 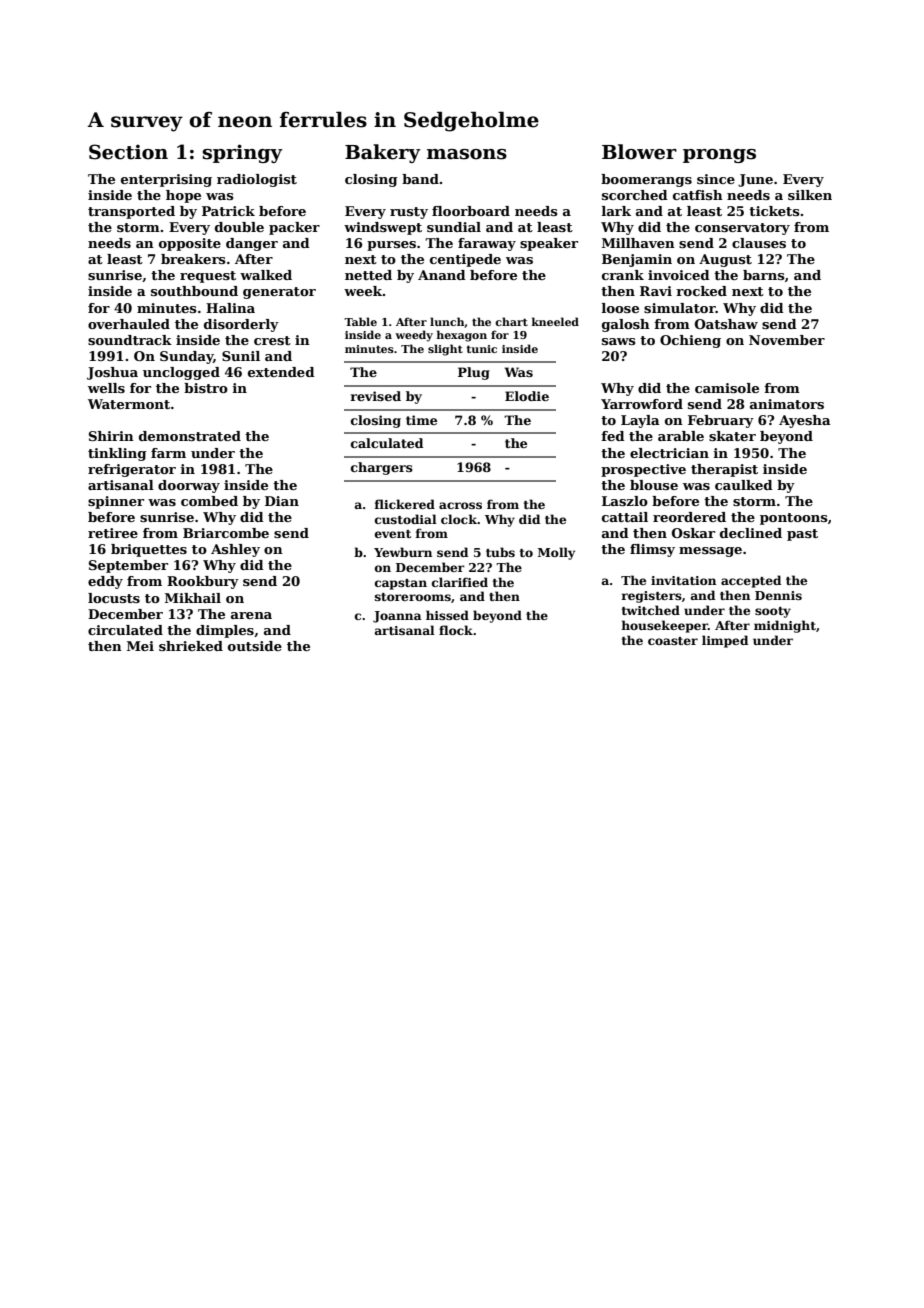 I want to click on Section, so click(x=128, y=152).
